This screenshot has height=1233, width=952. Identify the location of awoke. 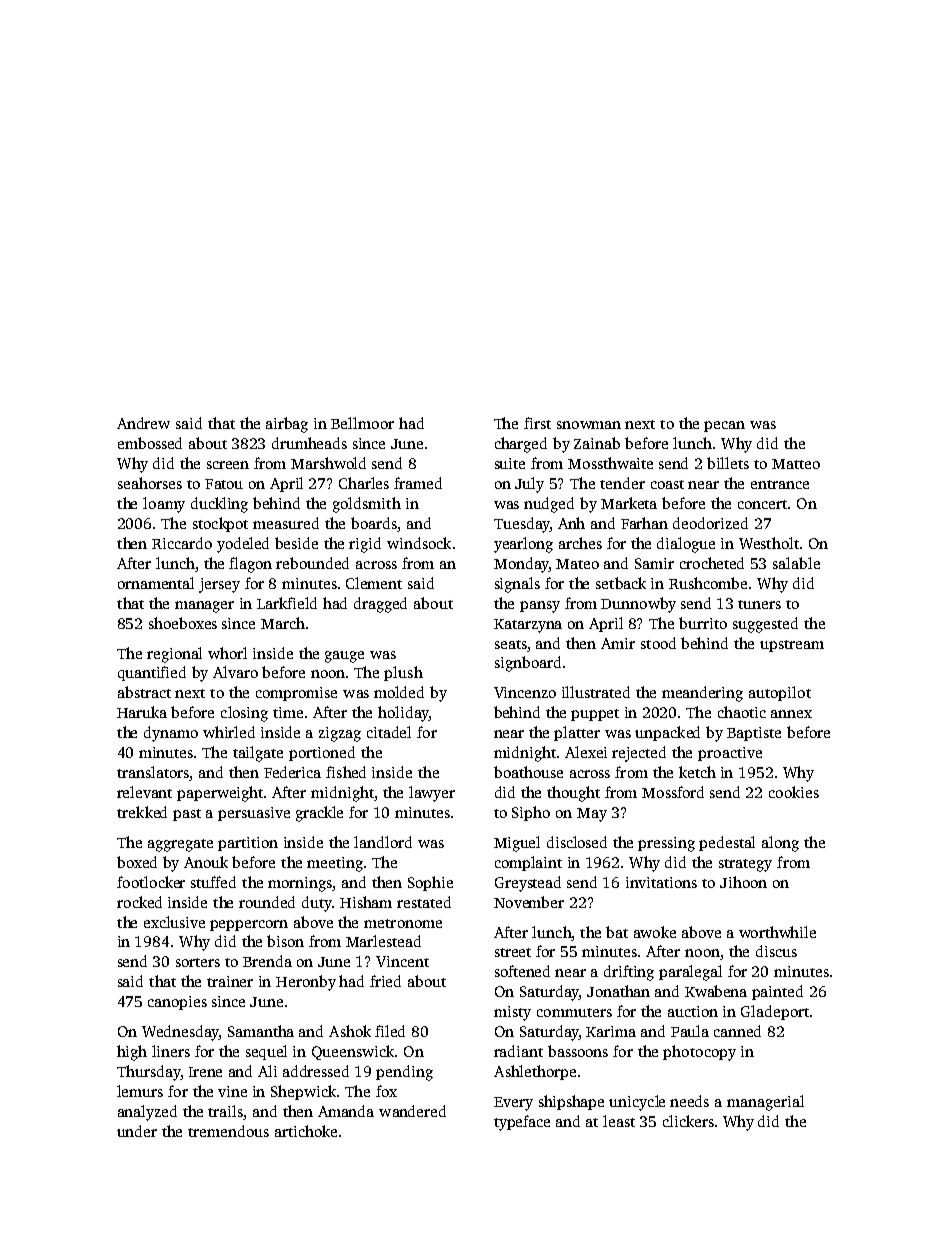
(655, 932).
